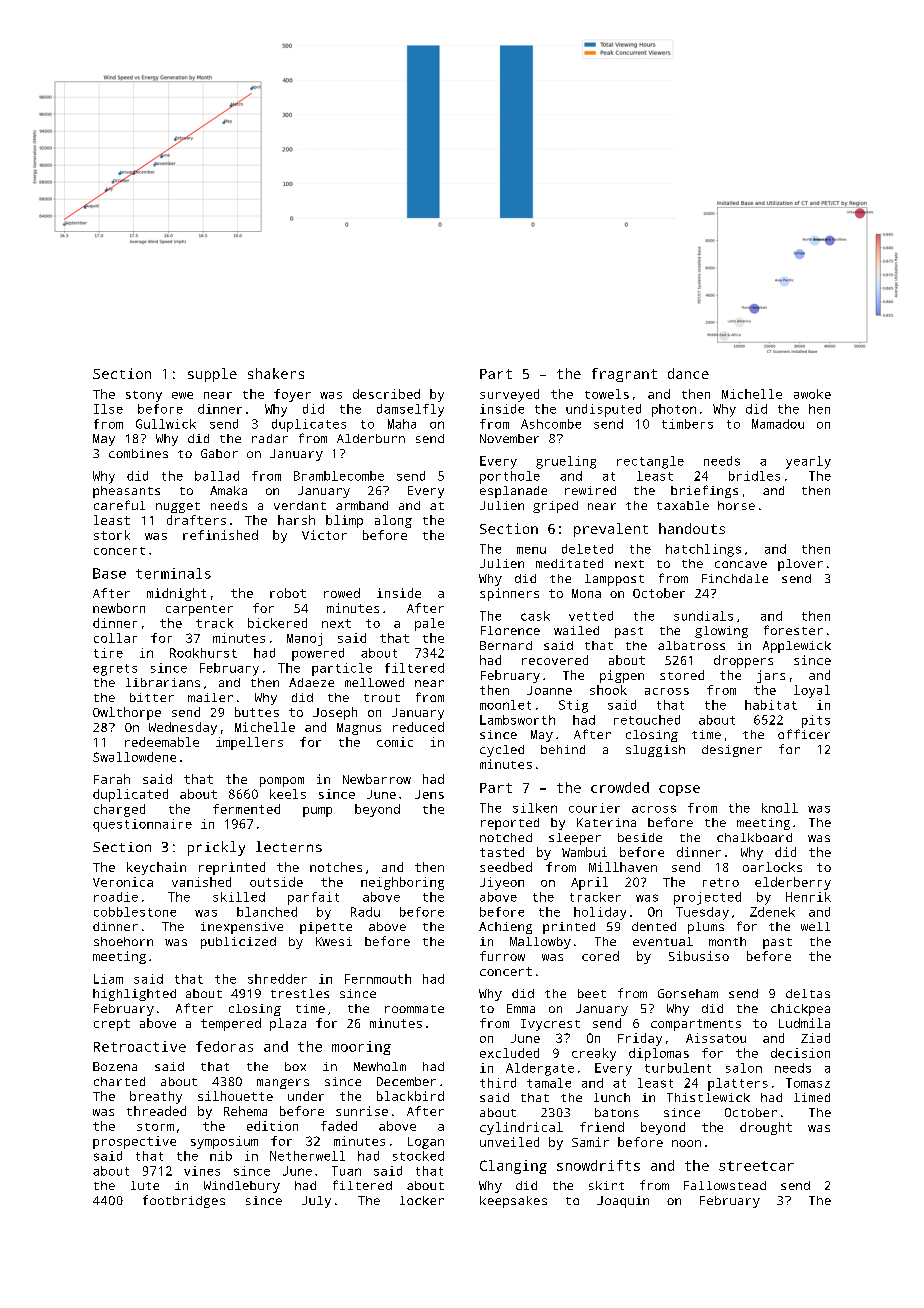 Image resolution: width=924 pixels, height=1308 pixels. What do you see at coordinates (210, 697) in the document?
I see `mailer` at bounding box center [210, 697].
